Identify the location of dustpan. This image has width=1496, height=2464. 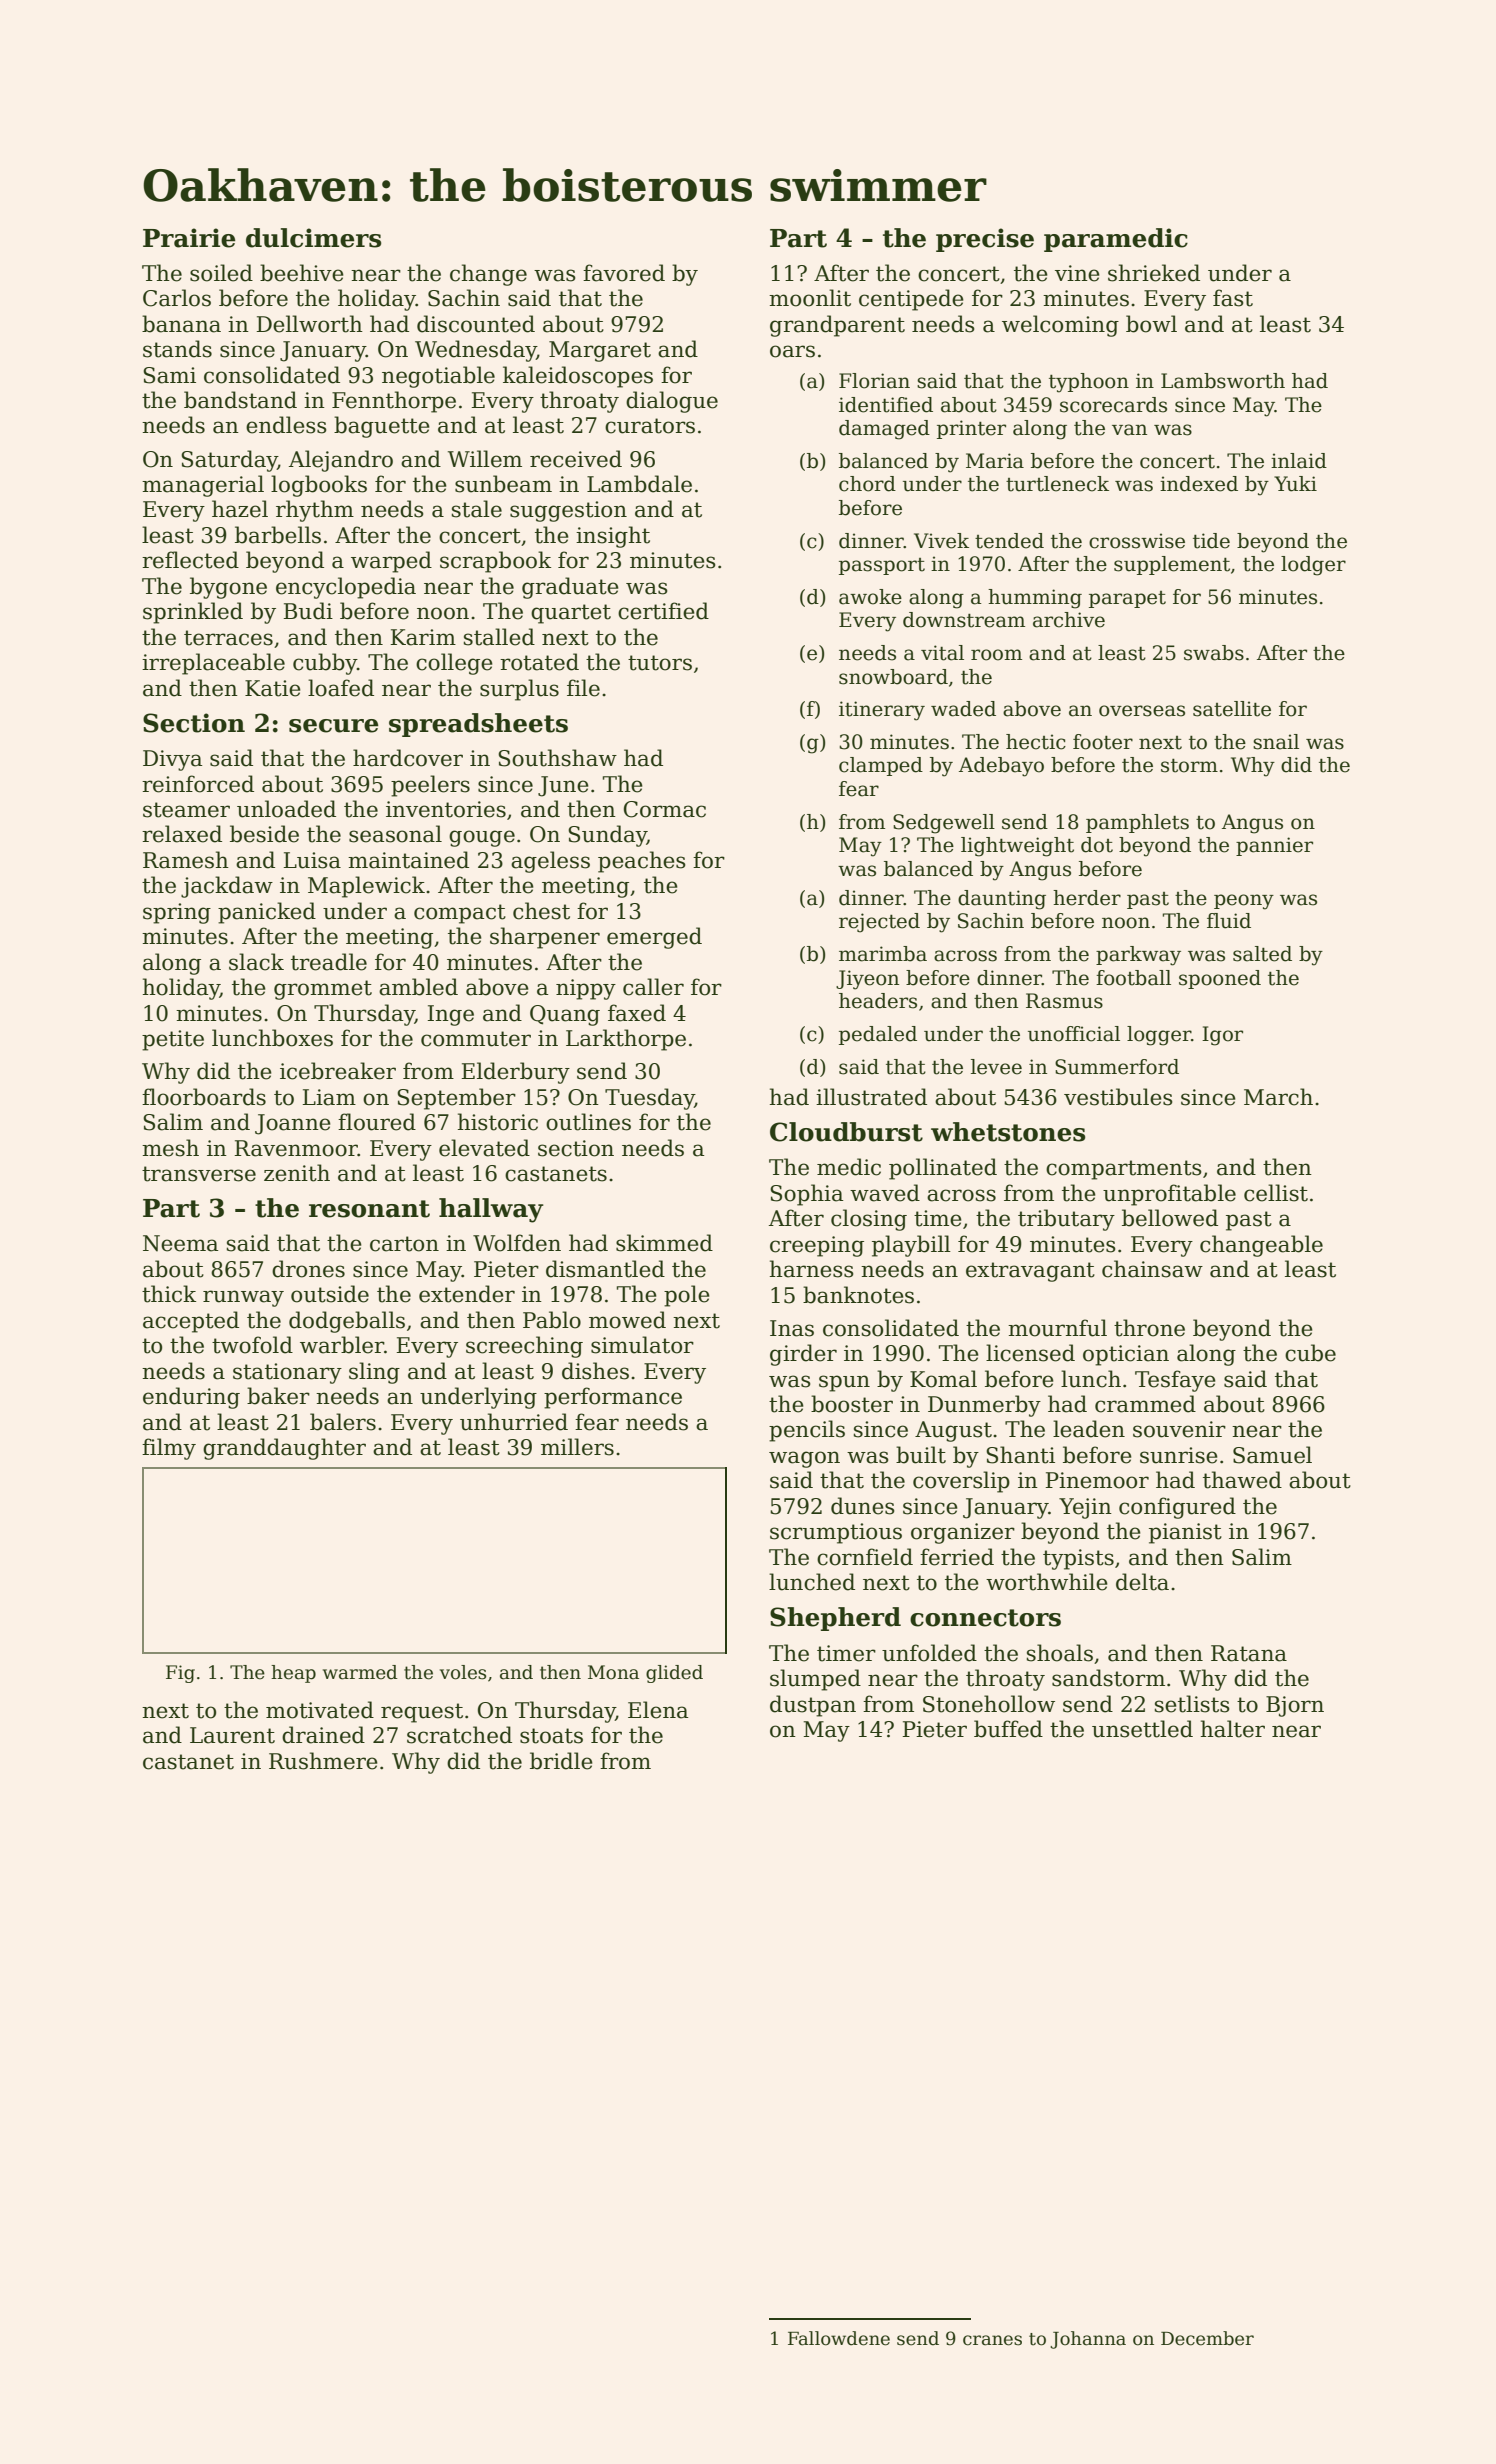
(813, 1706).
